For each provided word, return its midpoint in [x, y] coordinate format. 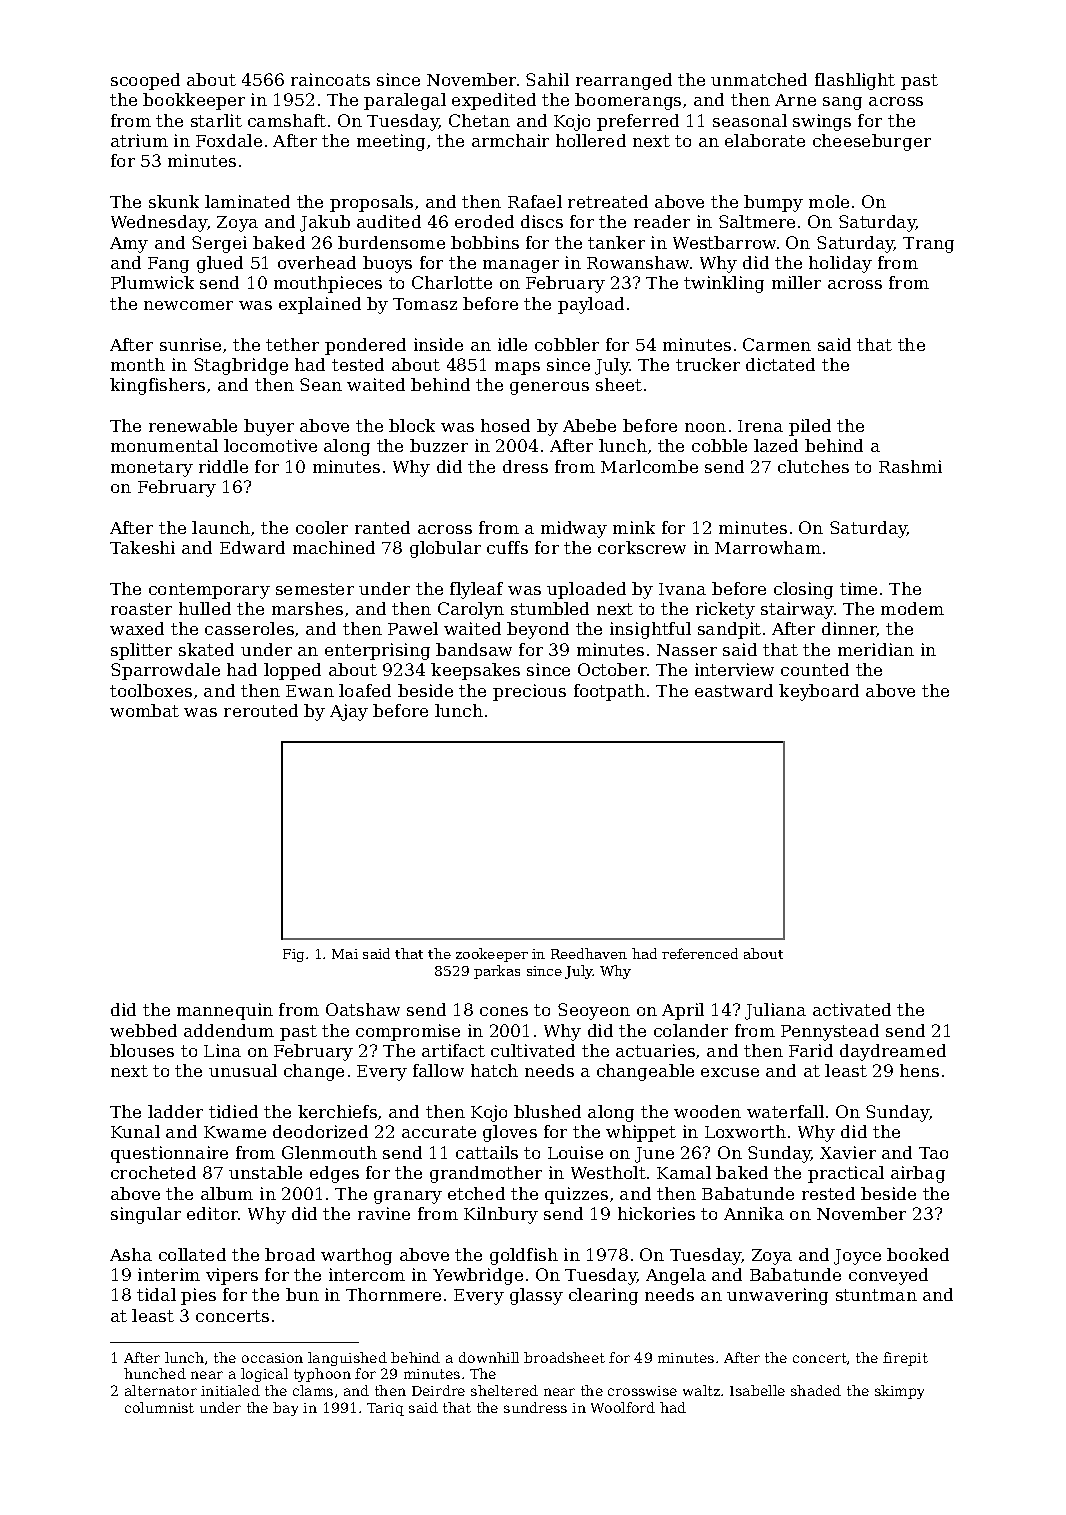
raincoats [330, 79]
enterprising [377, 651]
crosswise [642, 1391]
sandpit [729, 630]
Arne [795, 100]
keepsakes [475, 671]
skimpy [899, 1392]
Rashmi [910, 466]
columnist [159, 1407]
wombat [144, 710]
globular [445, 549]
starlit [216, 120]
